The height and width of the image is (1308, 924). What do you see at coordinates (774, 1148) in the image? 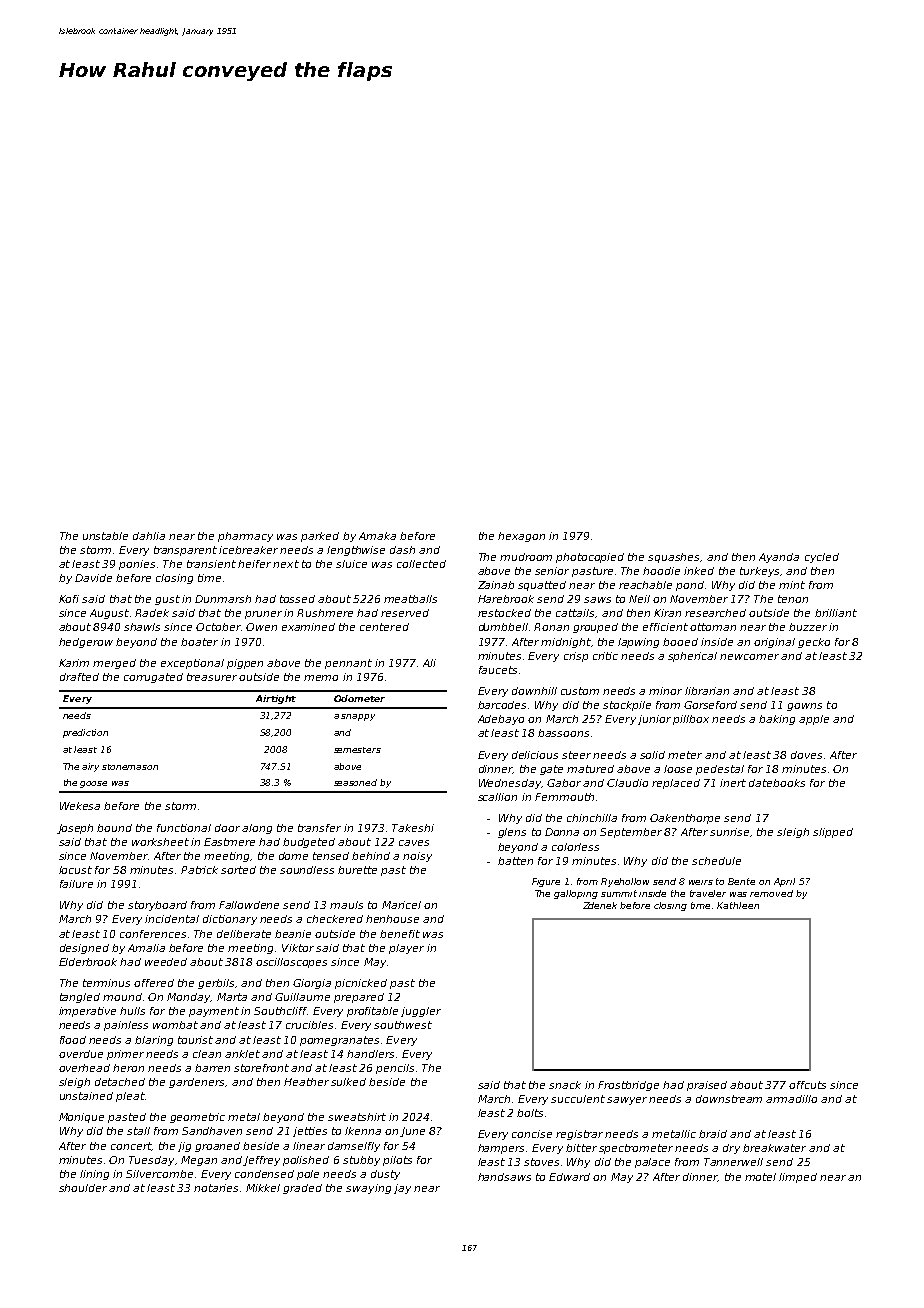
I see `breakwater` at bounding box center [774, 1148].
